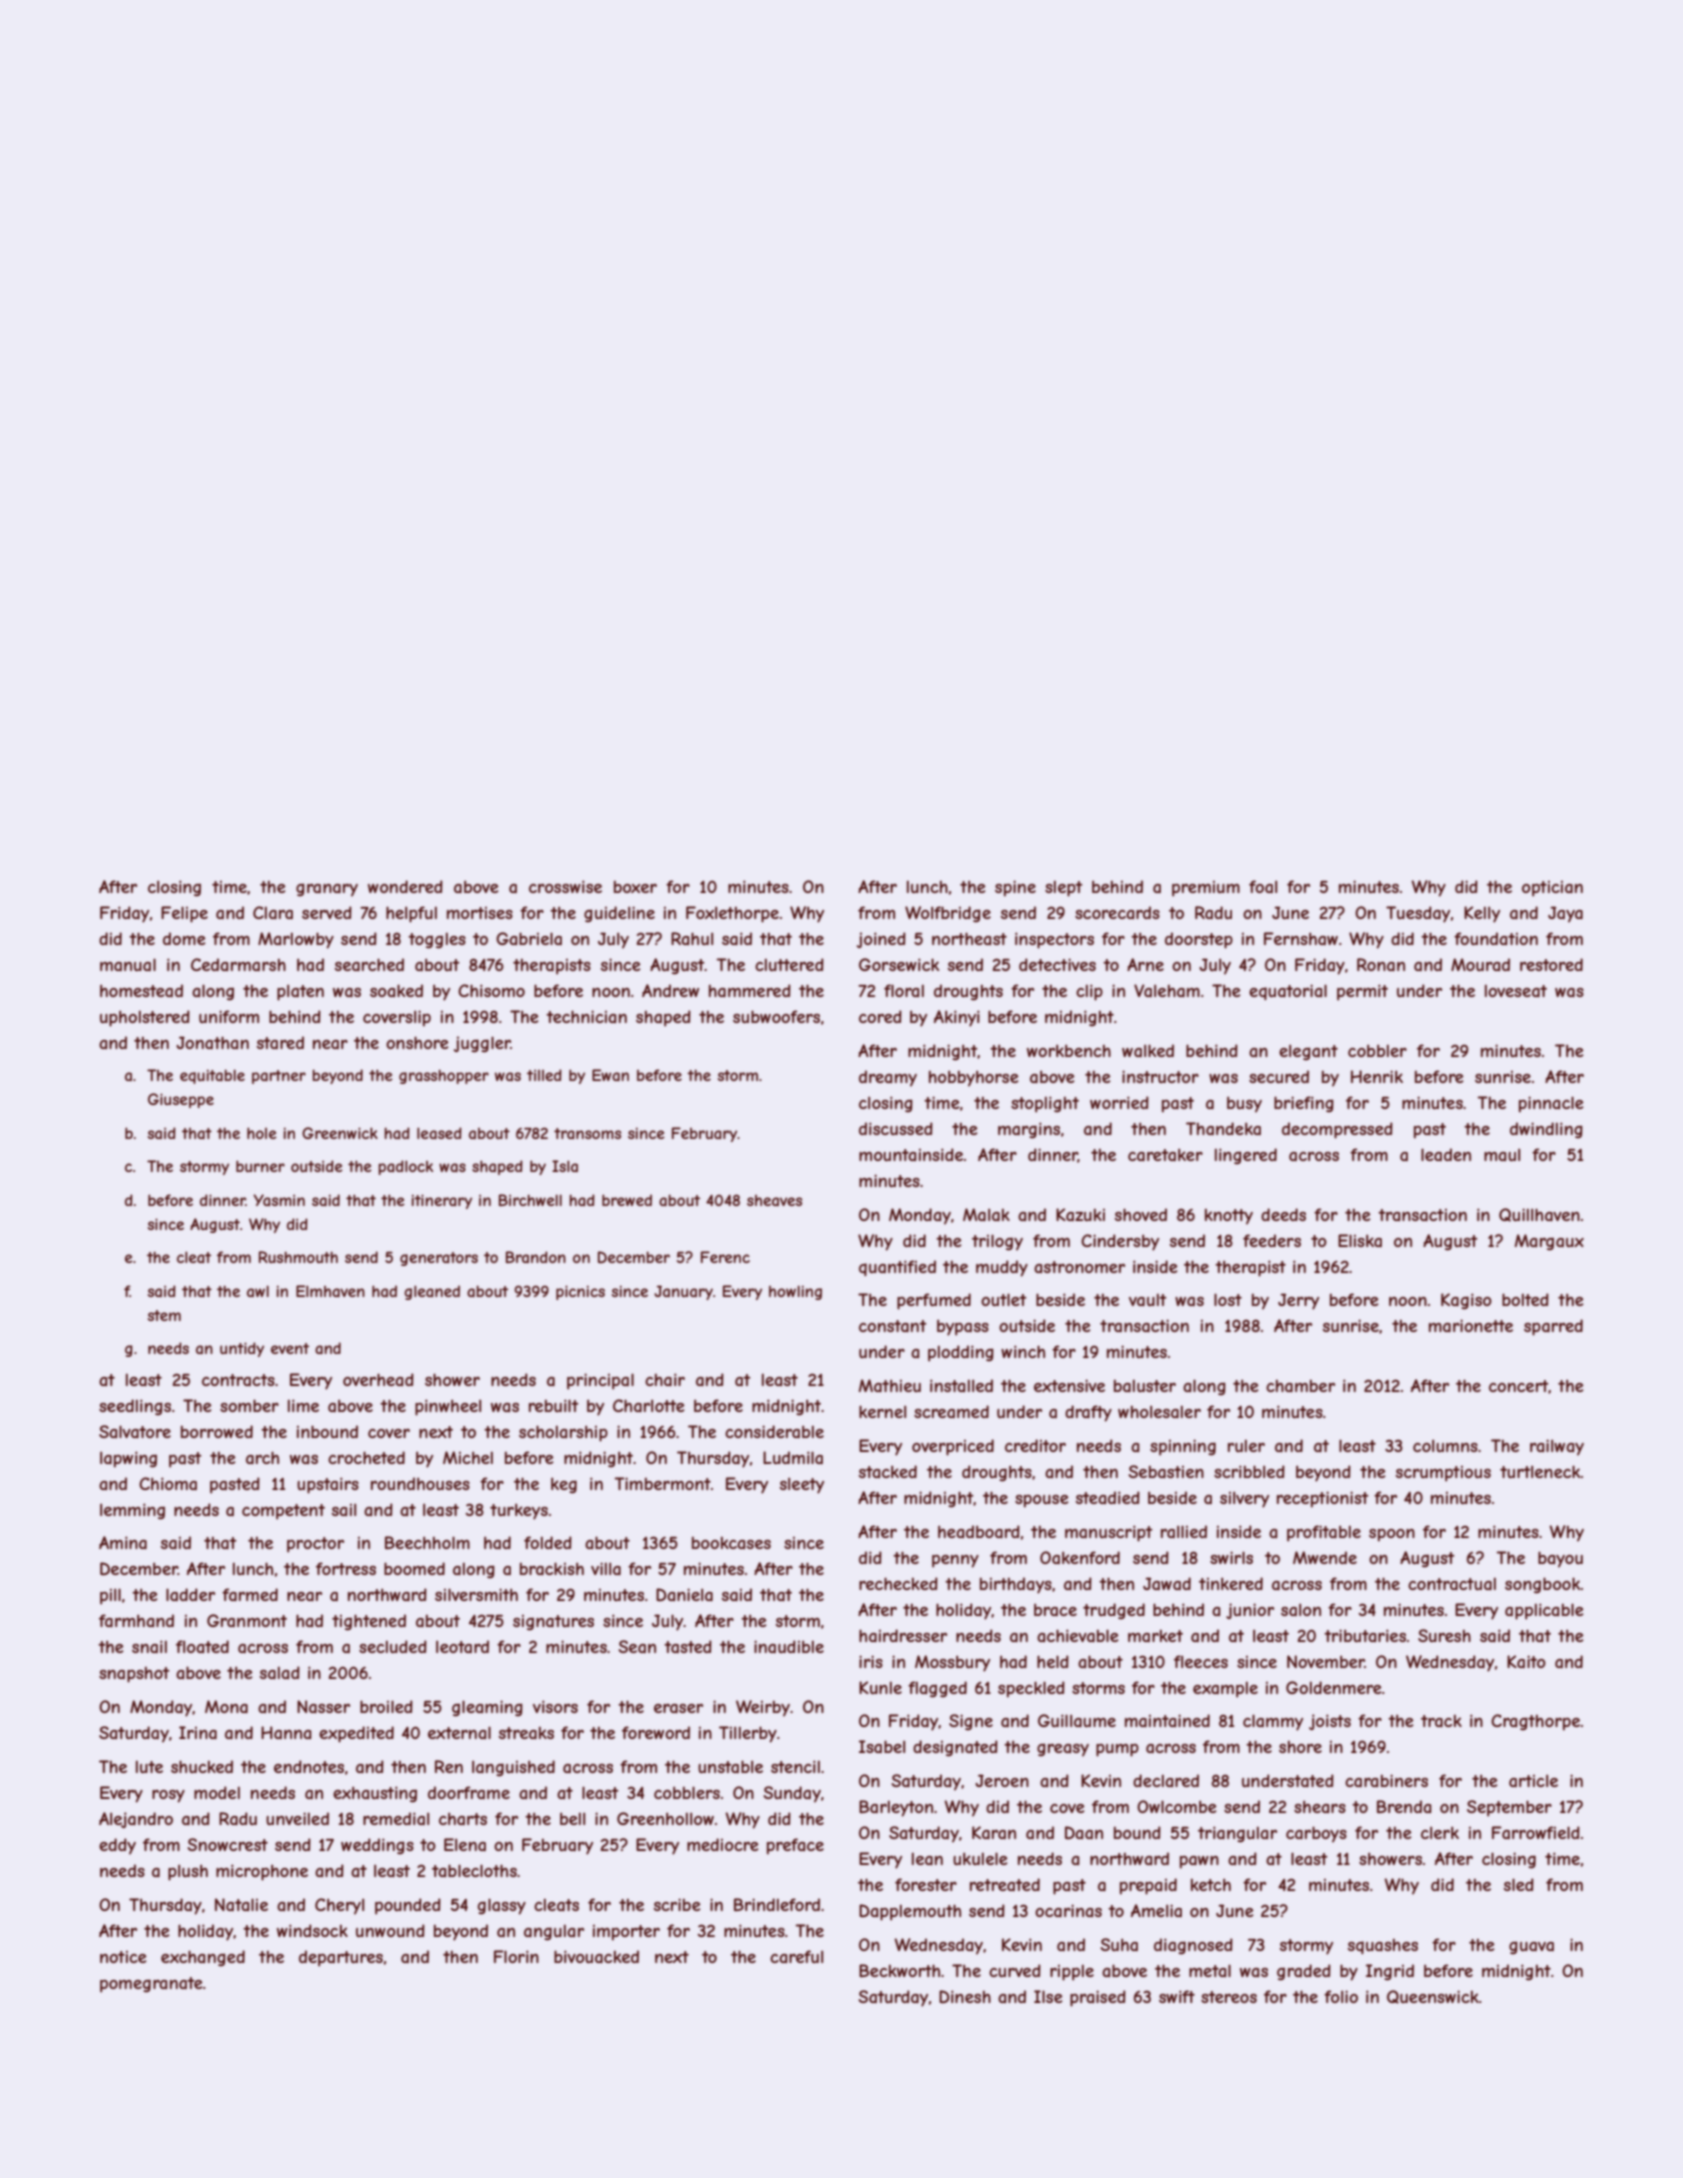  Describe the element at coordinates (1443, 1474) in the screenshot. I see `scrumptious` at that location.
